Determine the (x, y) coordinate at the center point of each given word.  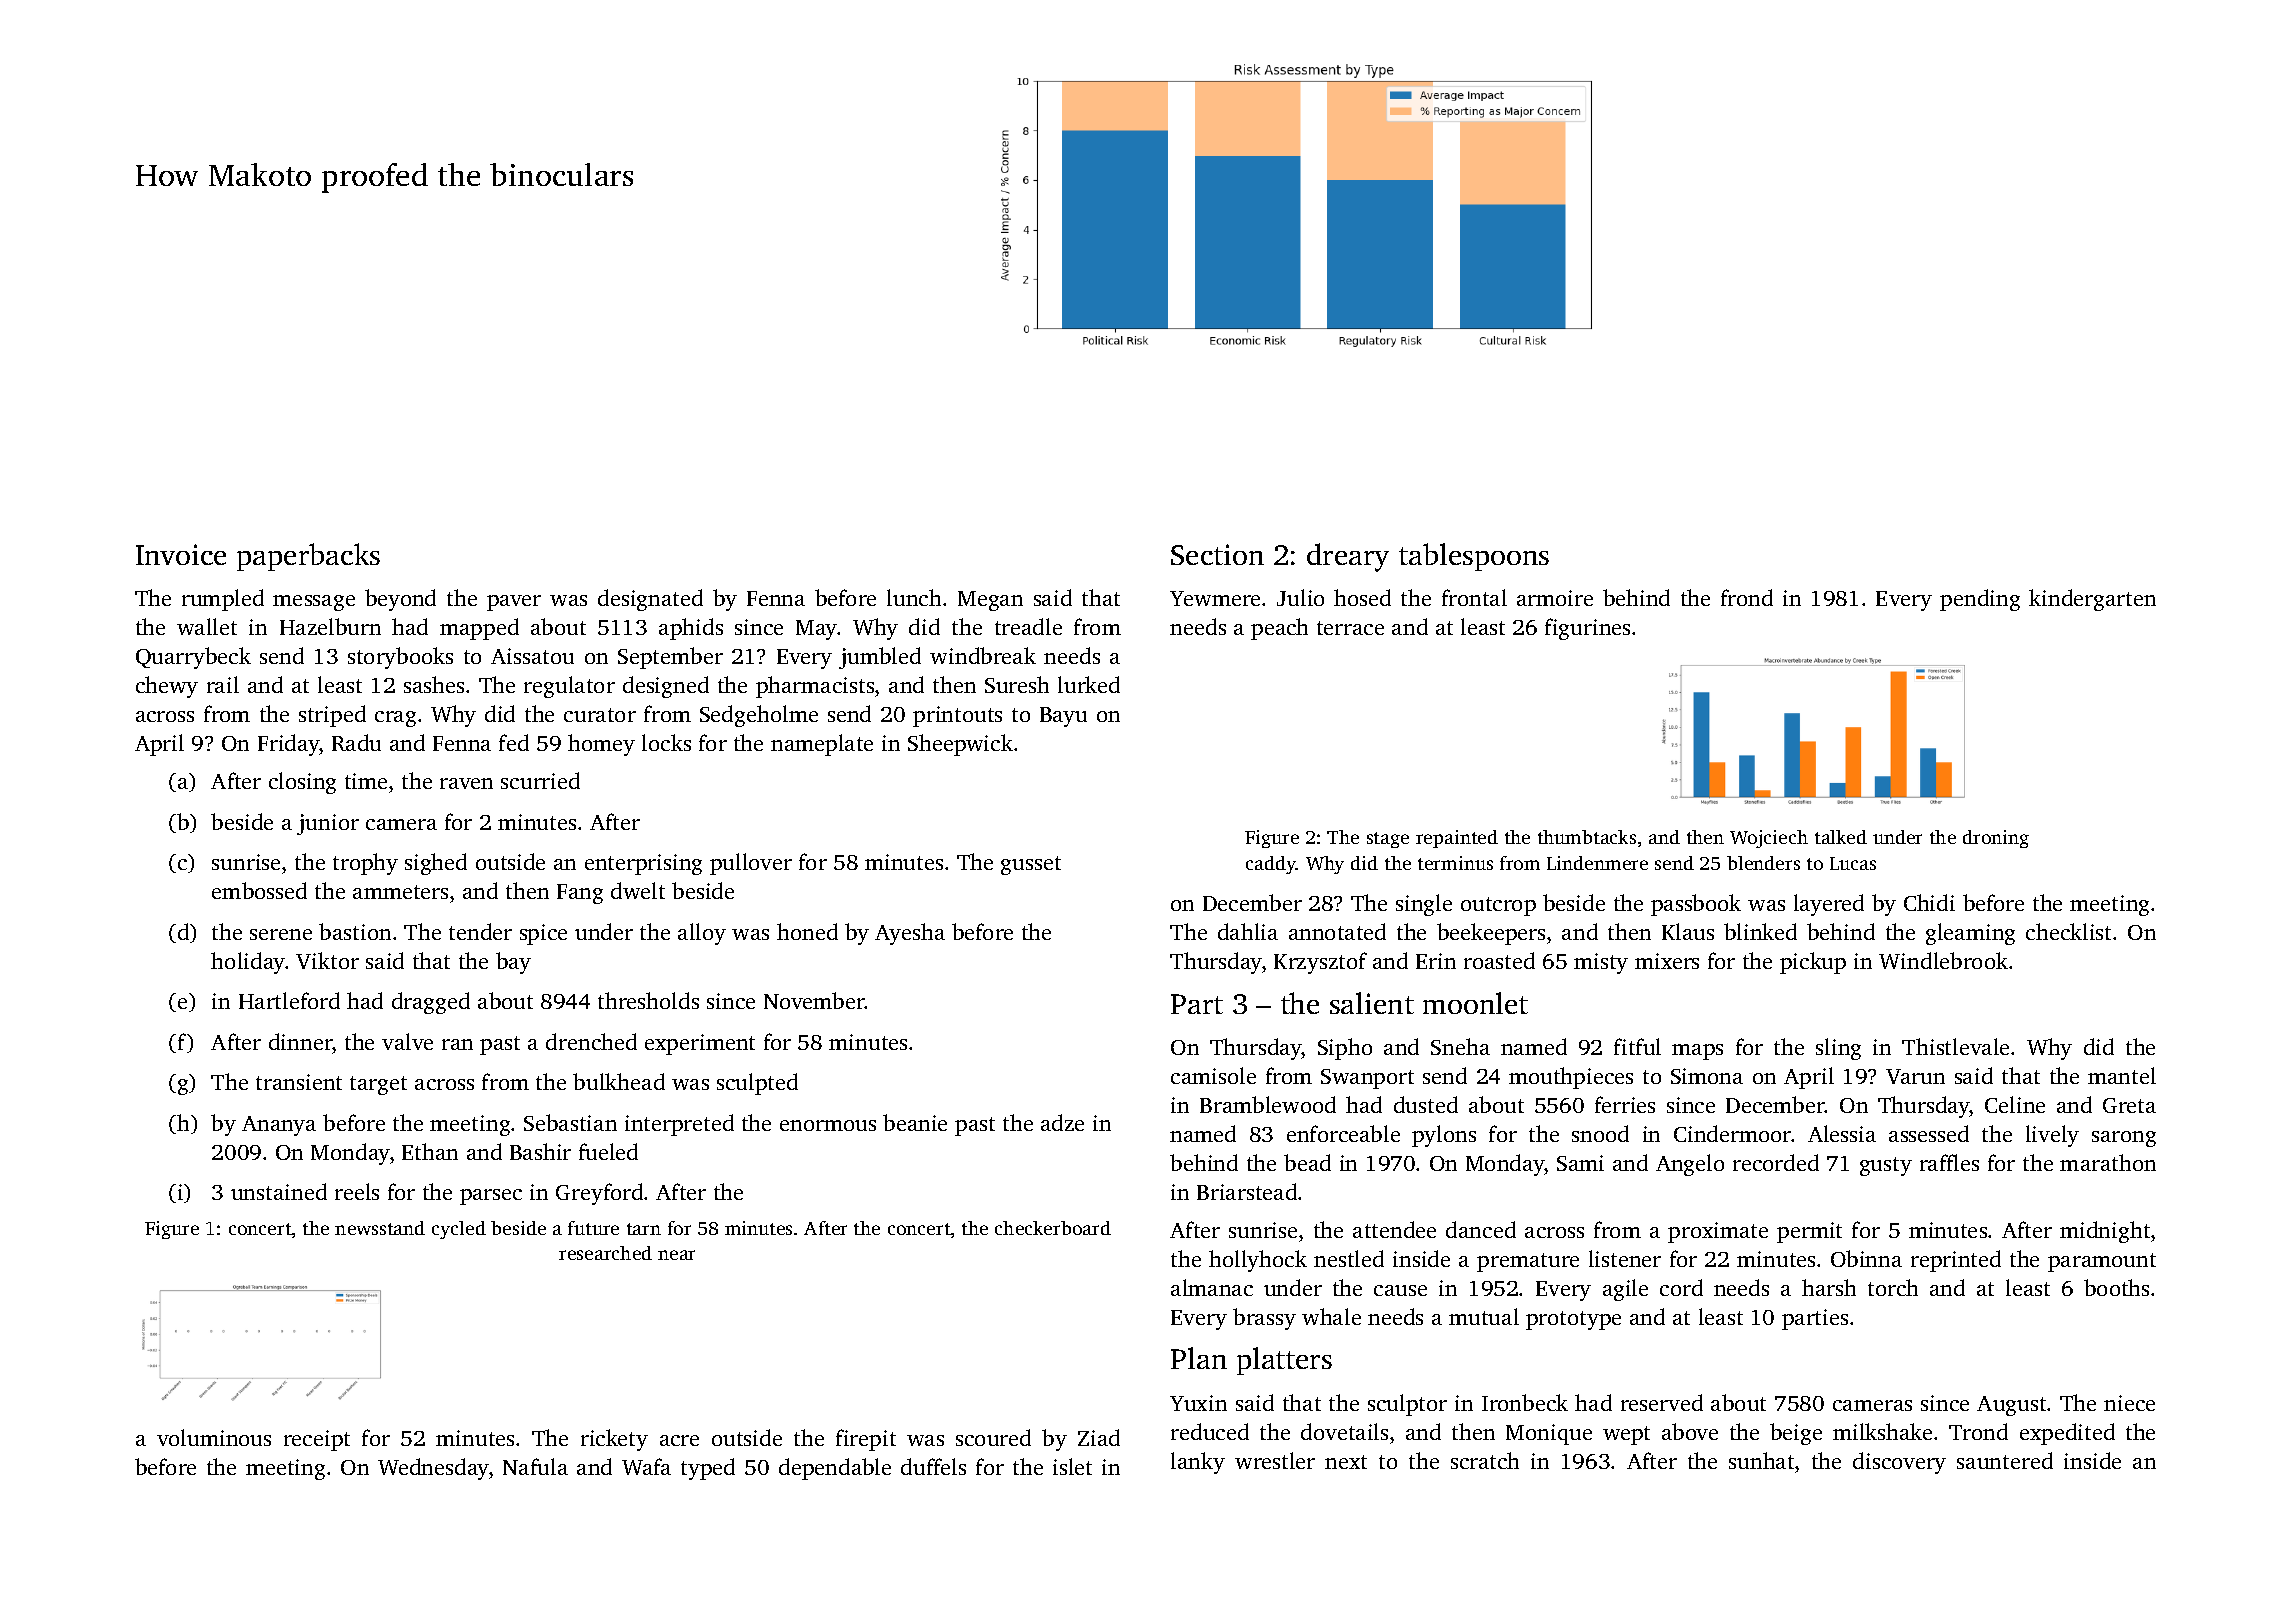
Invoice (181, 554)
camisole (1213, 1075)
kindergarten (2092, 600)
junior (328, 824)
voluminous (214, 1437)
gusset (1031, 865)
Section (1217, 554)
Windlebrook (1943, 960)
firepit (866, 1440)
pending (1980, 600)
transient (299, 1082)
